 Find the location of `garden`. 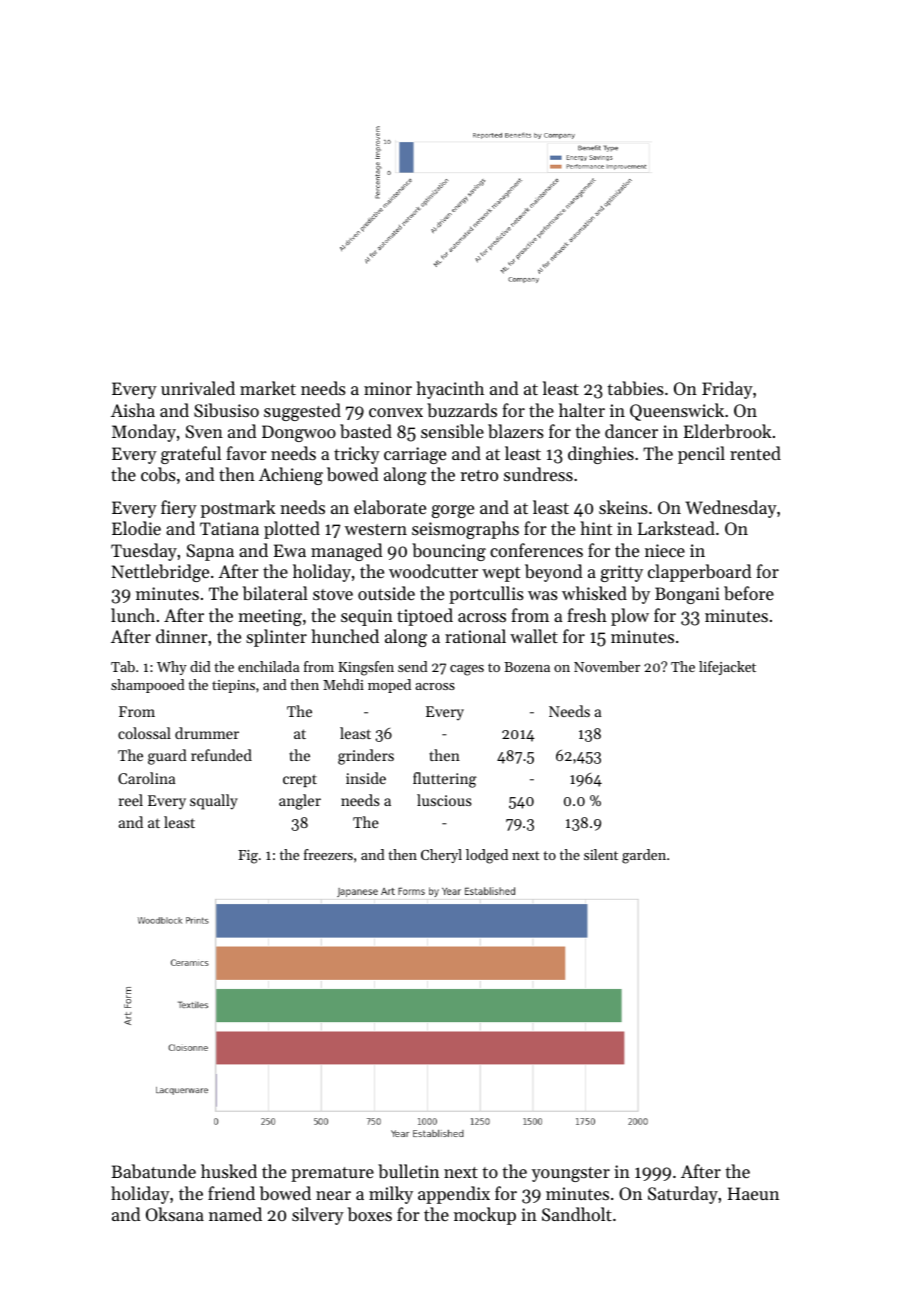

garden is located at coordinates (644, 856).
